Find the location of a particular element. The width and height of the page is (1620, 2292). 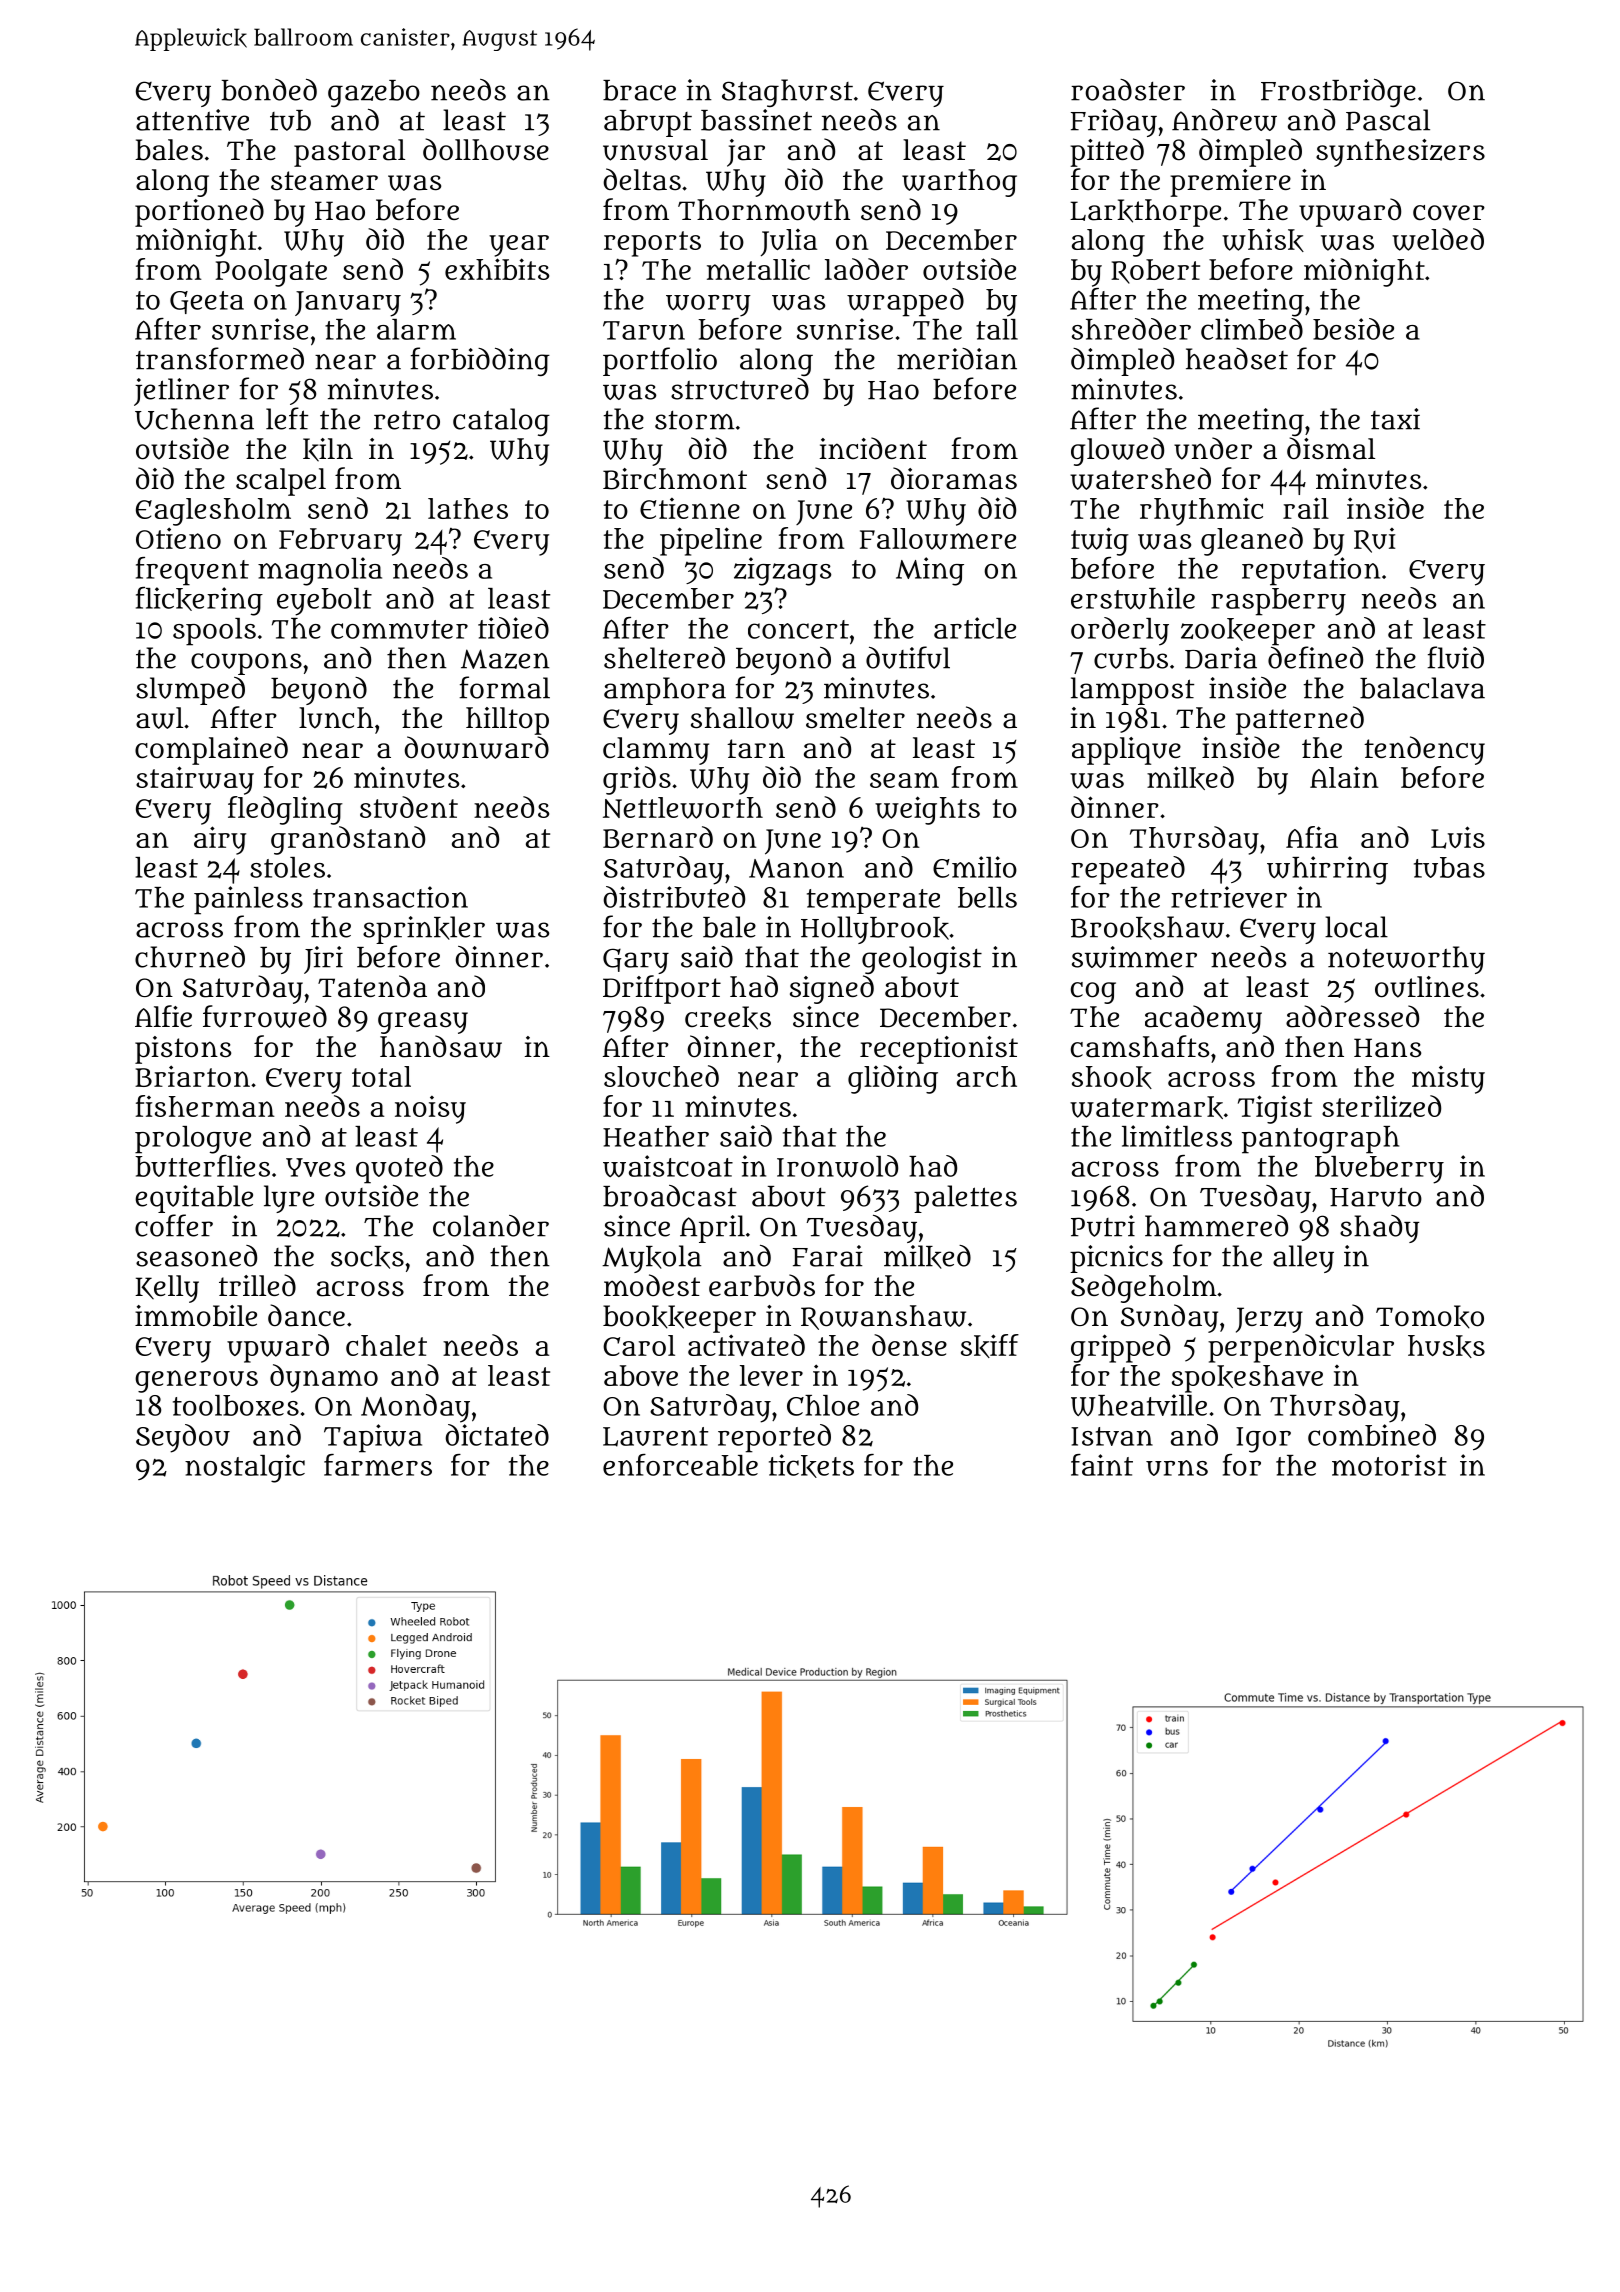

shredder is located at coordinates (1131, 329).
